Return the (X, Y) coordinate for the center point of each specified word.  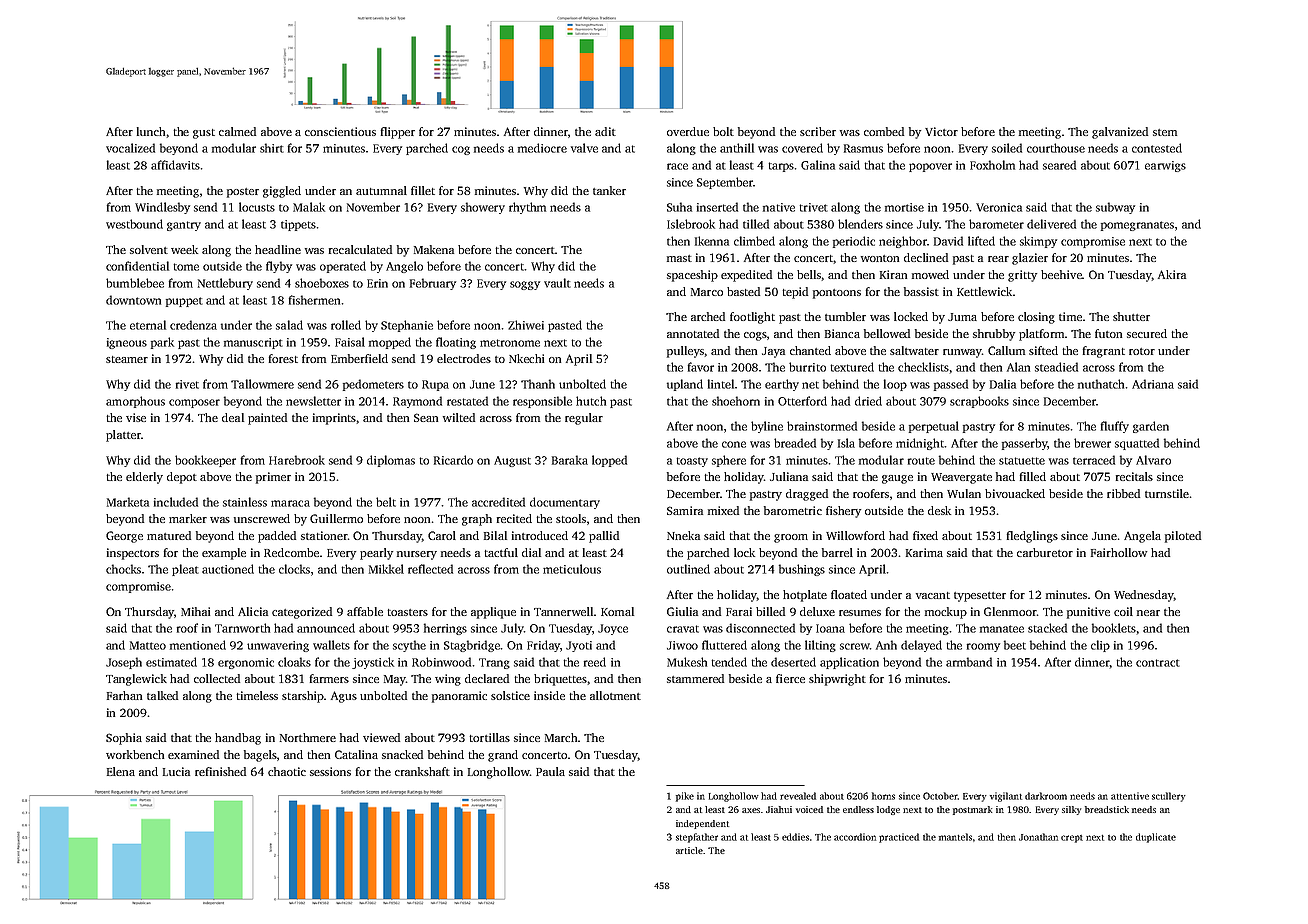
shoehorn (736, 401)
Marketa (128, 502)
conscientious (340, 131)
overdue (688, 131)
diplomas (391, 461)
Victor (941, 131)
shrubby (994, 335)
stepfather (697, 838)
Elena (121, 771)
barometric (793, 510)
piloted (1183, 537)
